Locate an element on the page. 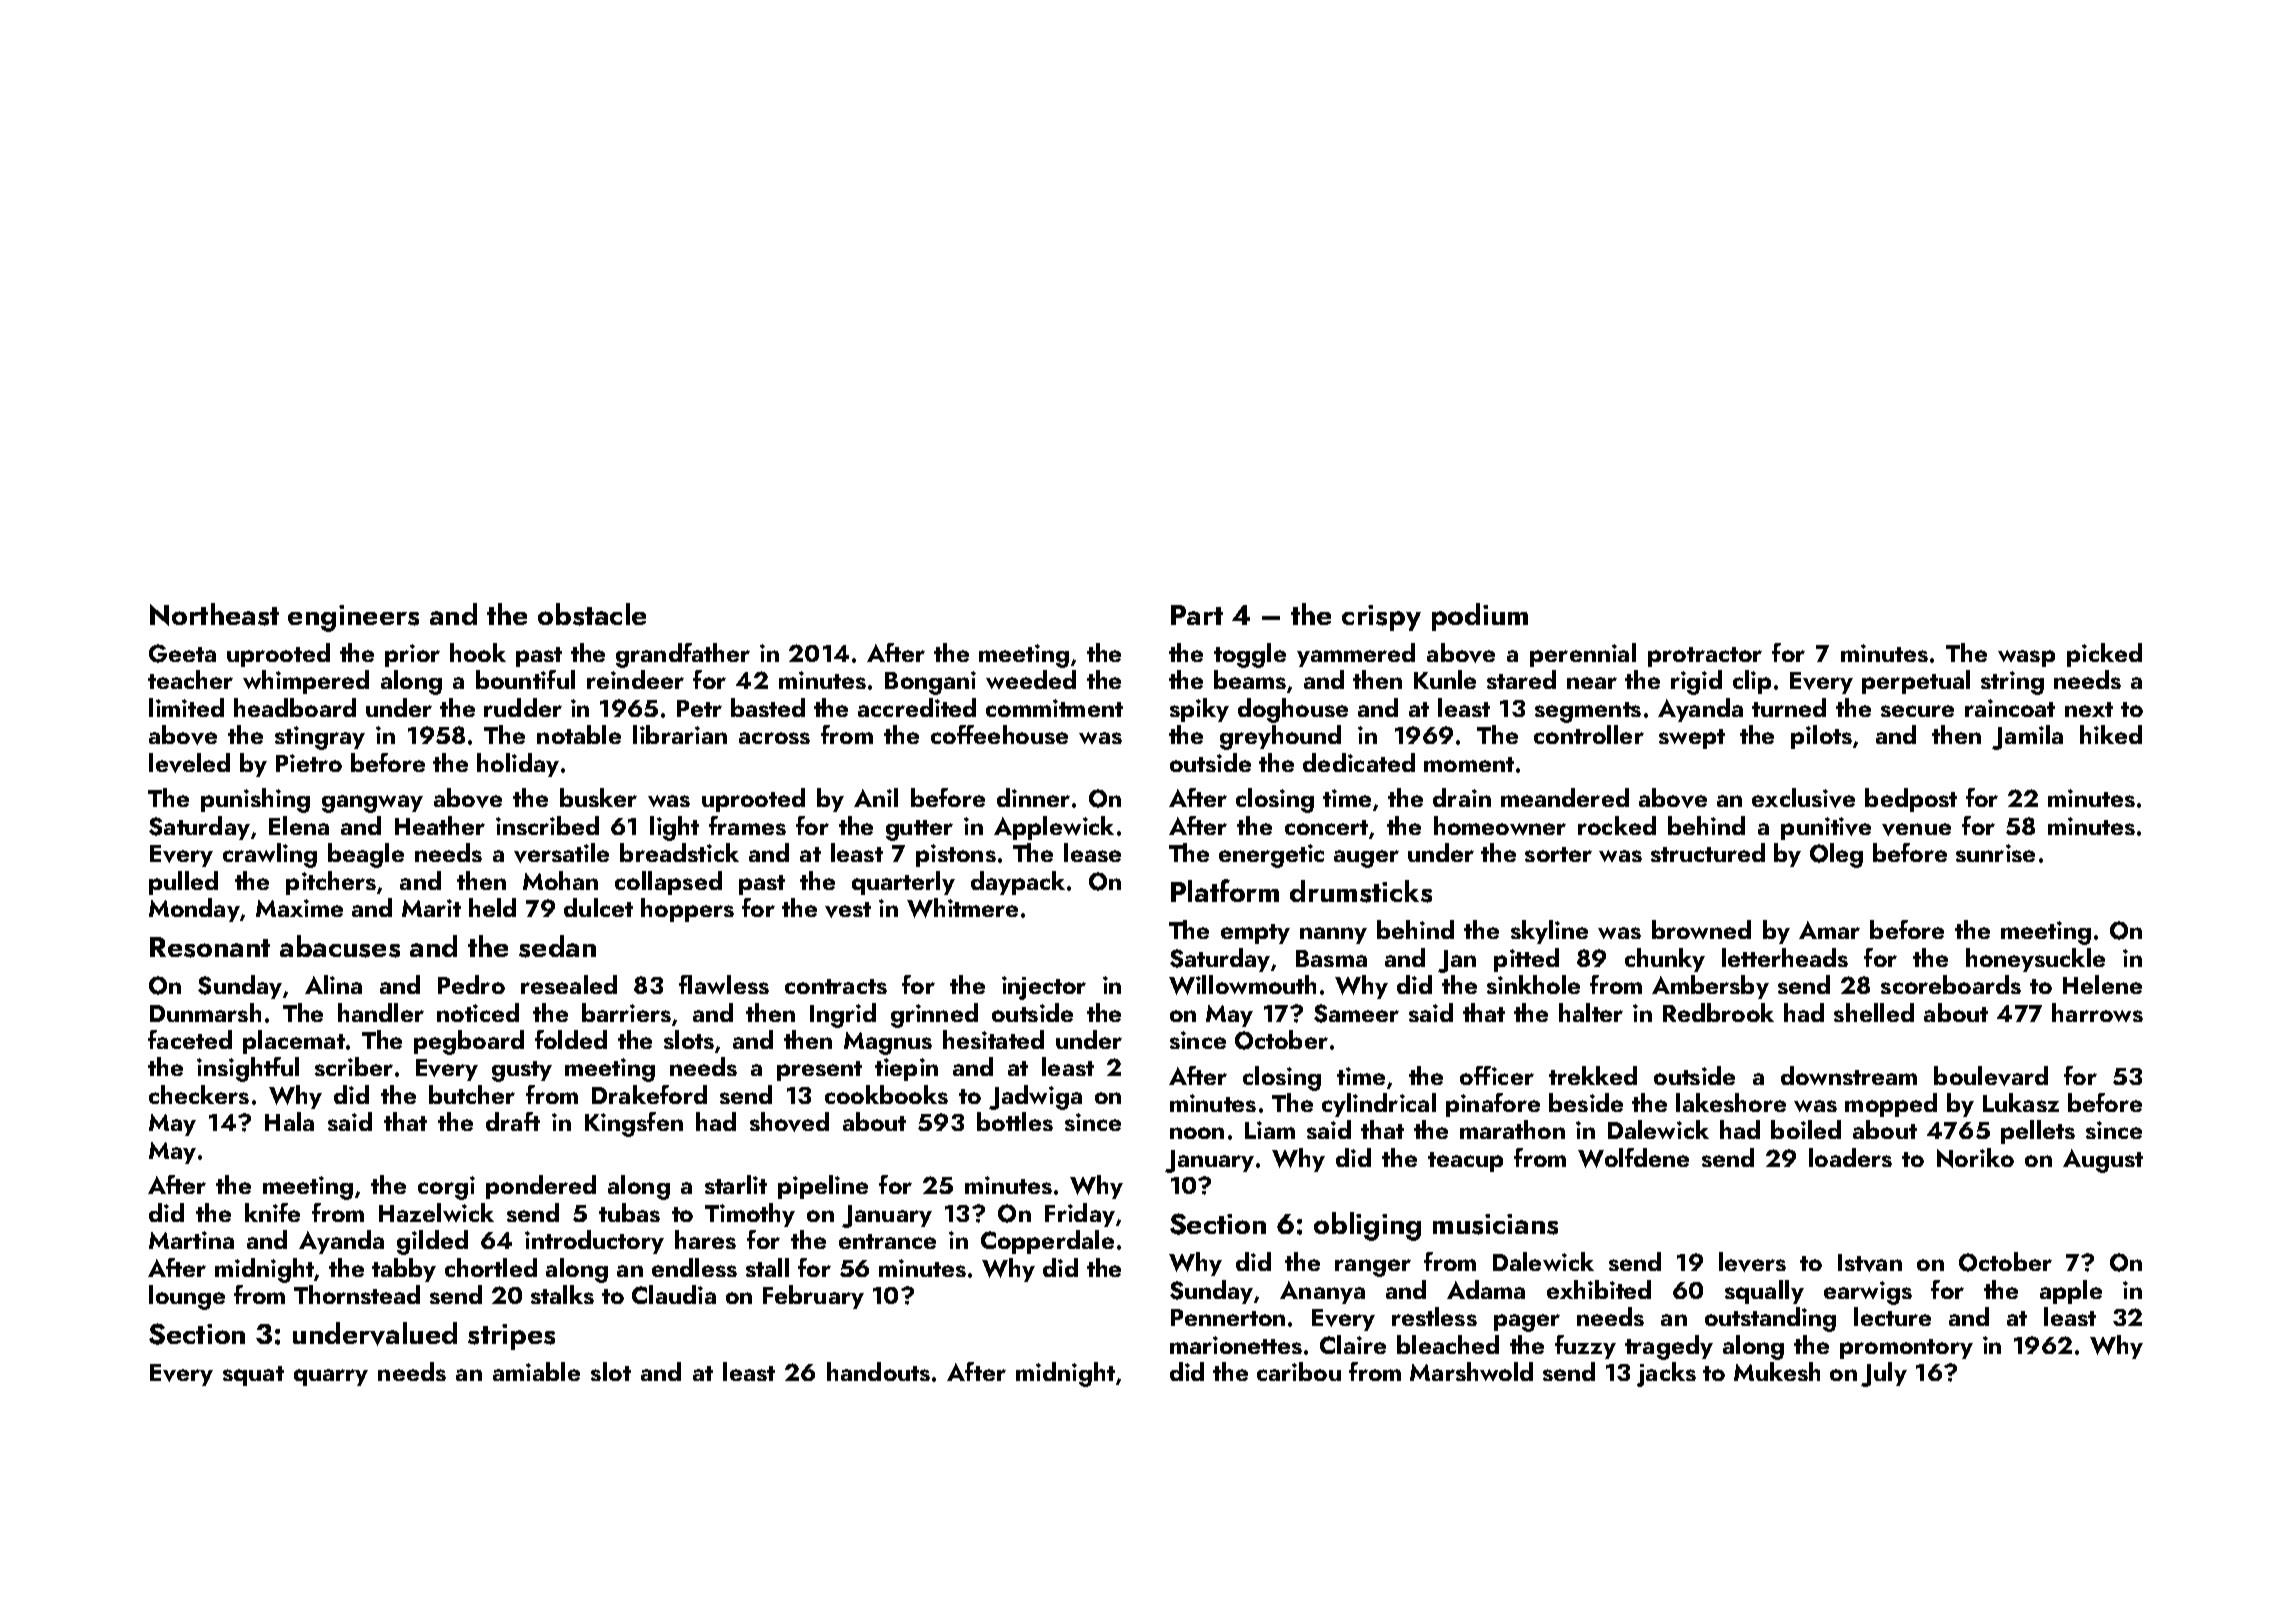 The width and height of the image is (2292, 1620). toggle is located at coordinates (1250, 655).
